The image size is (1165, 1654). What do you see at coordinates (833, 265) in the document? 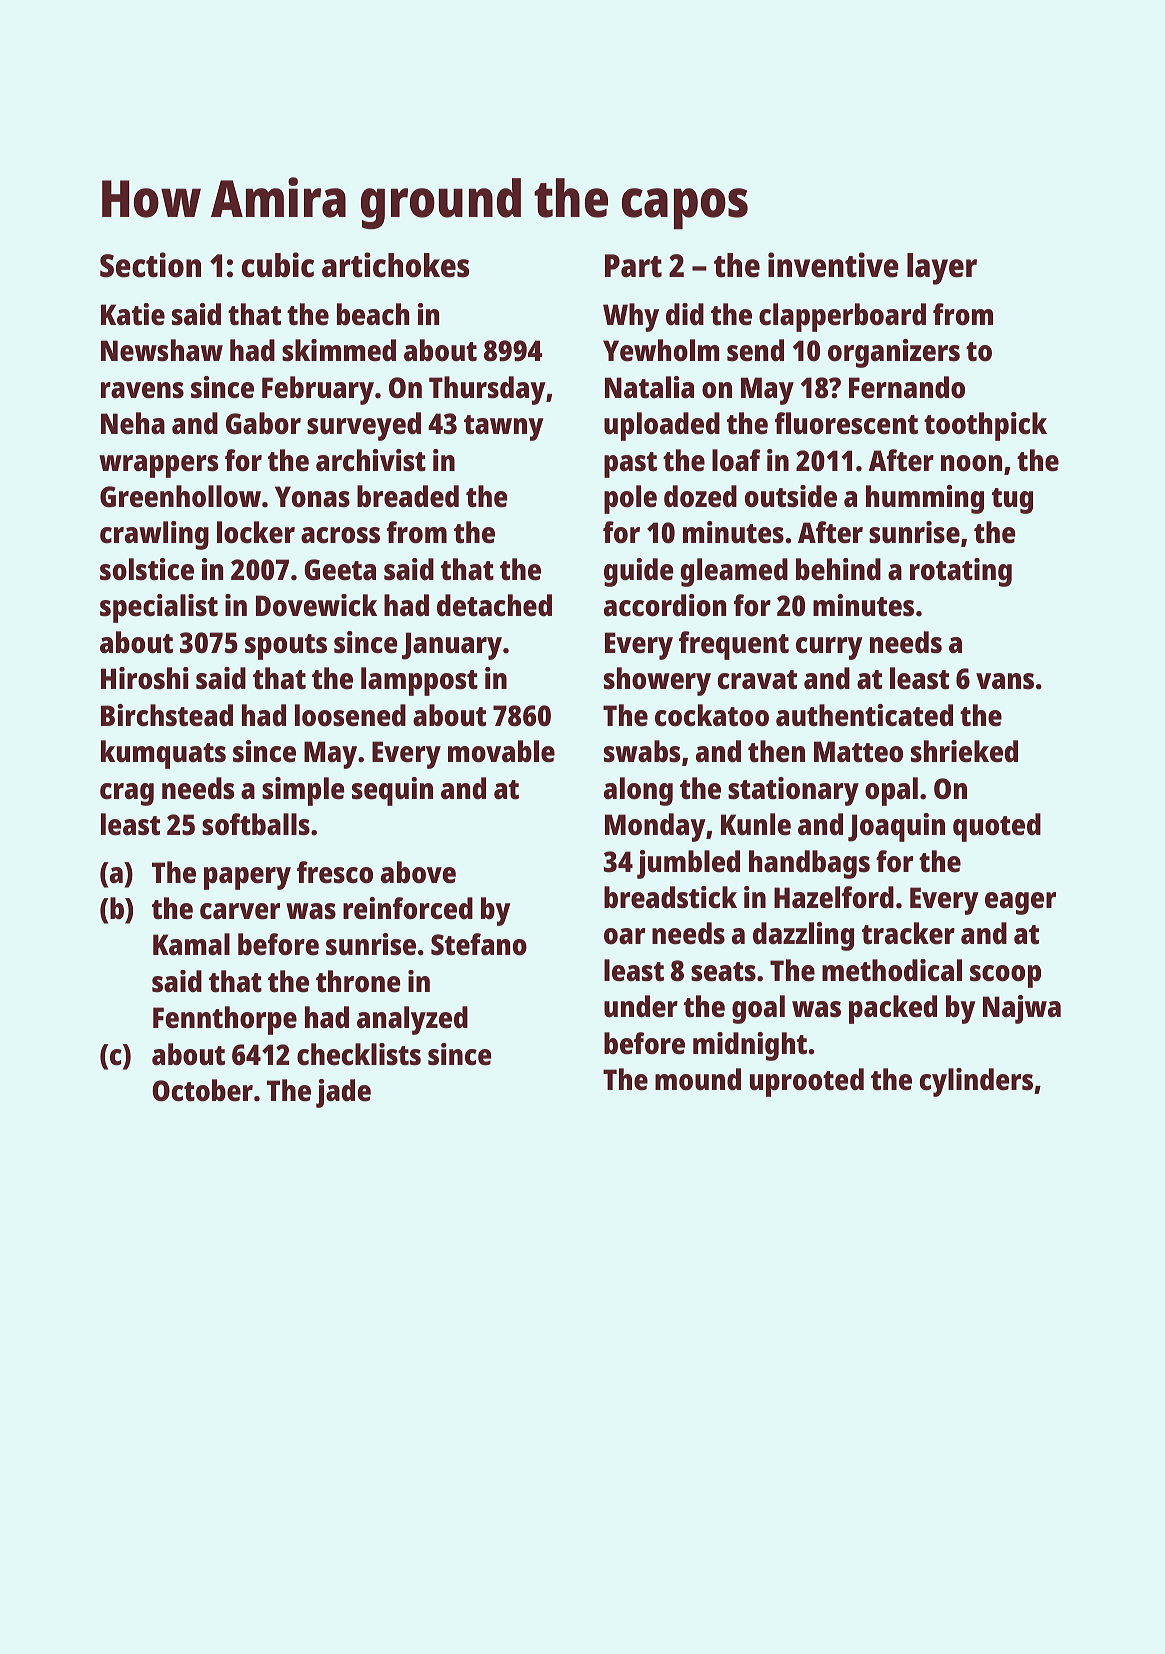
I see `inventive` at bounding box center [833, 265].
